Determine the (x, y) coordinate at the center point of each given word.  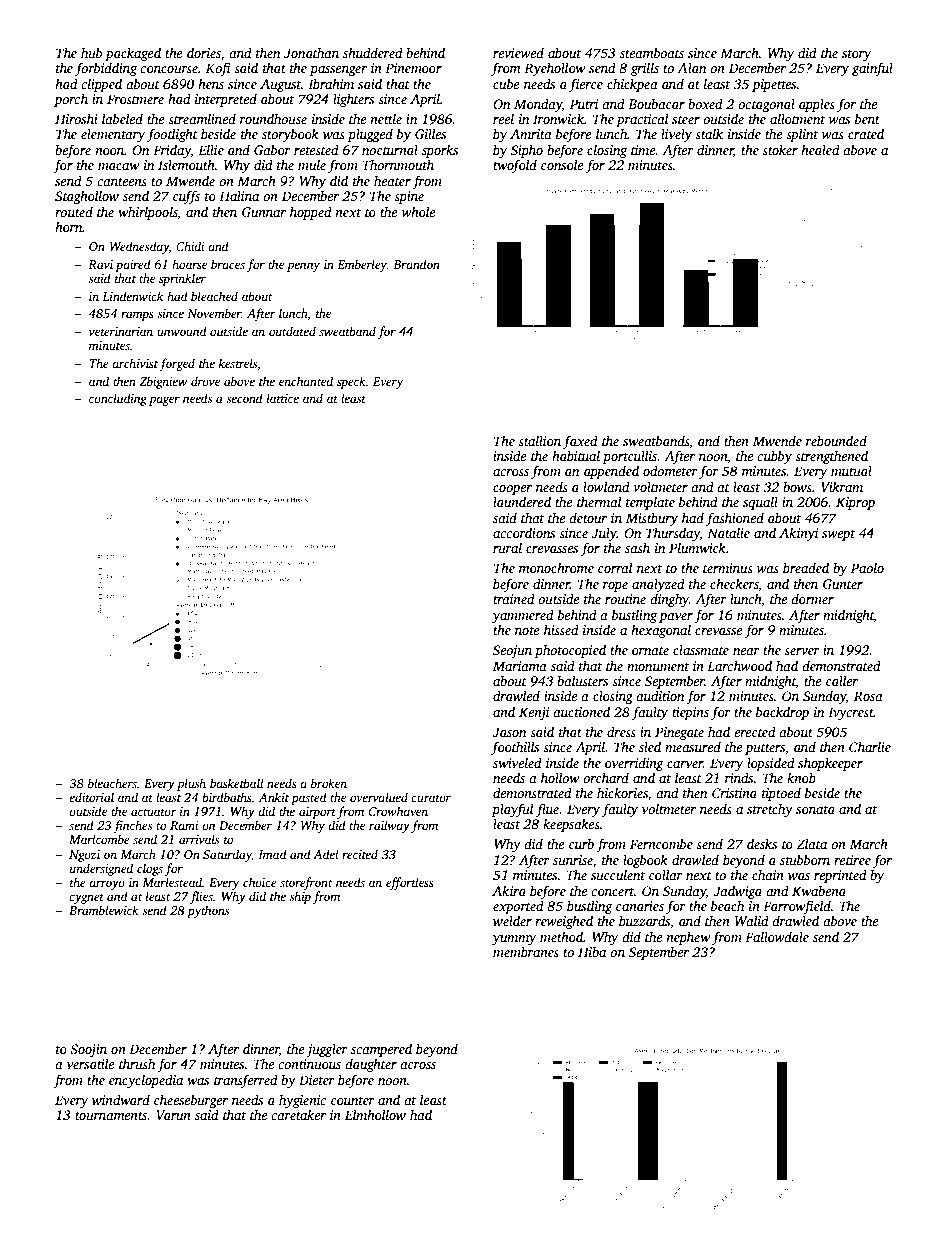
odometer (670, 470)
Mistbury (652, 519)
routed (74, 211)
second (244, 398)
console (562, 164)
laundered (522, 501)
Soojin (88, 1050)
